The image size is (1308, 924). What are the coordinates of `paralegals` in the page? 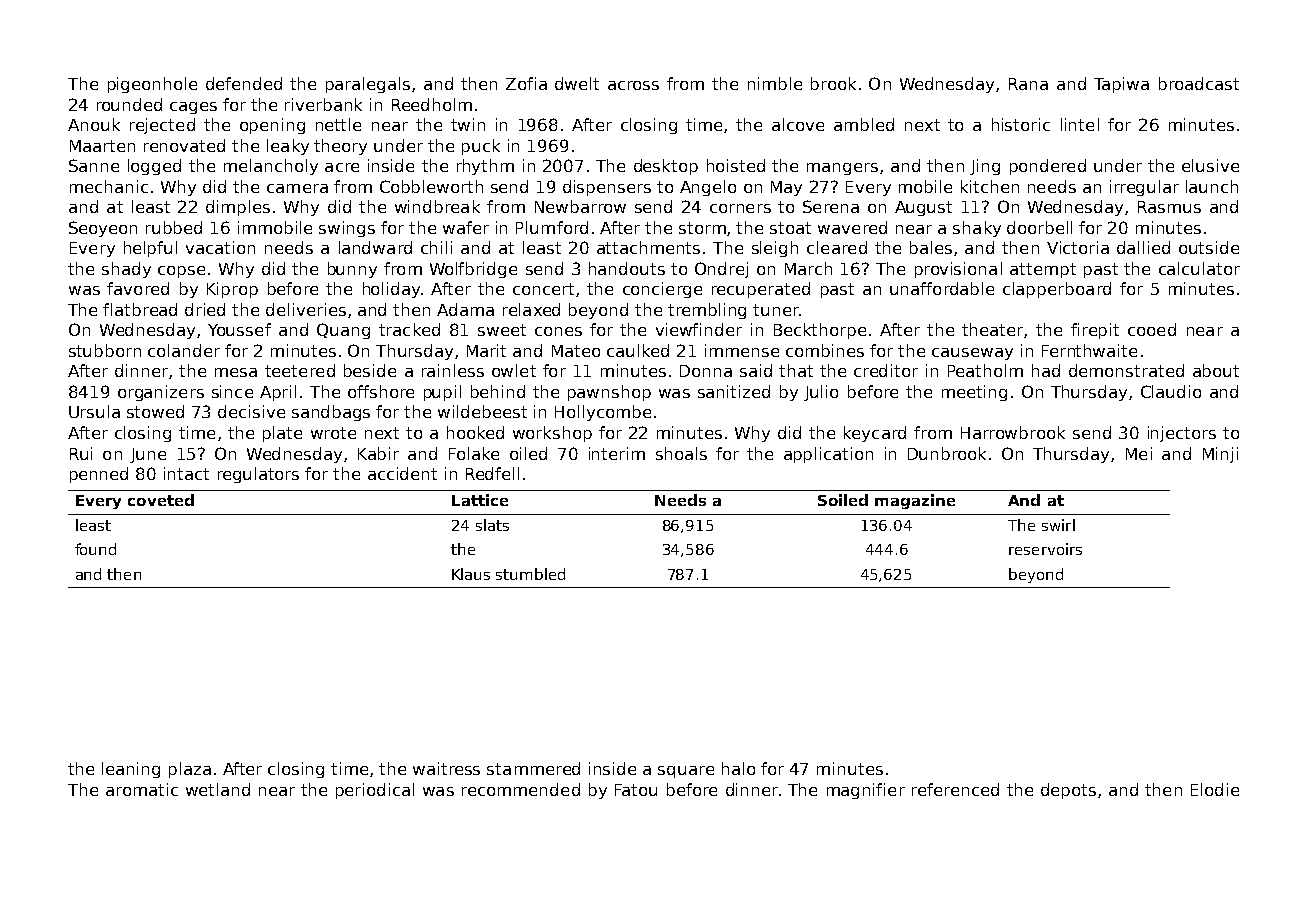 It's located at (368, 85).
